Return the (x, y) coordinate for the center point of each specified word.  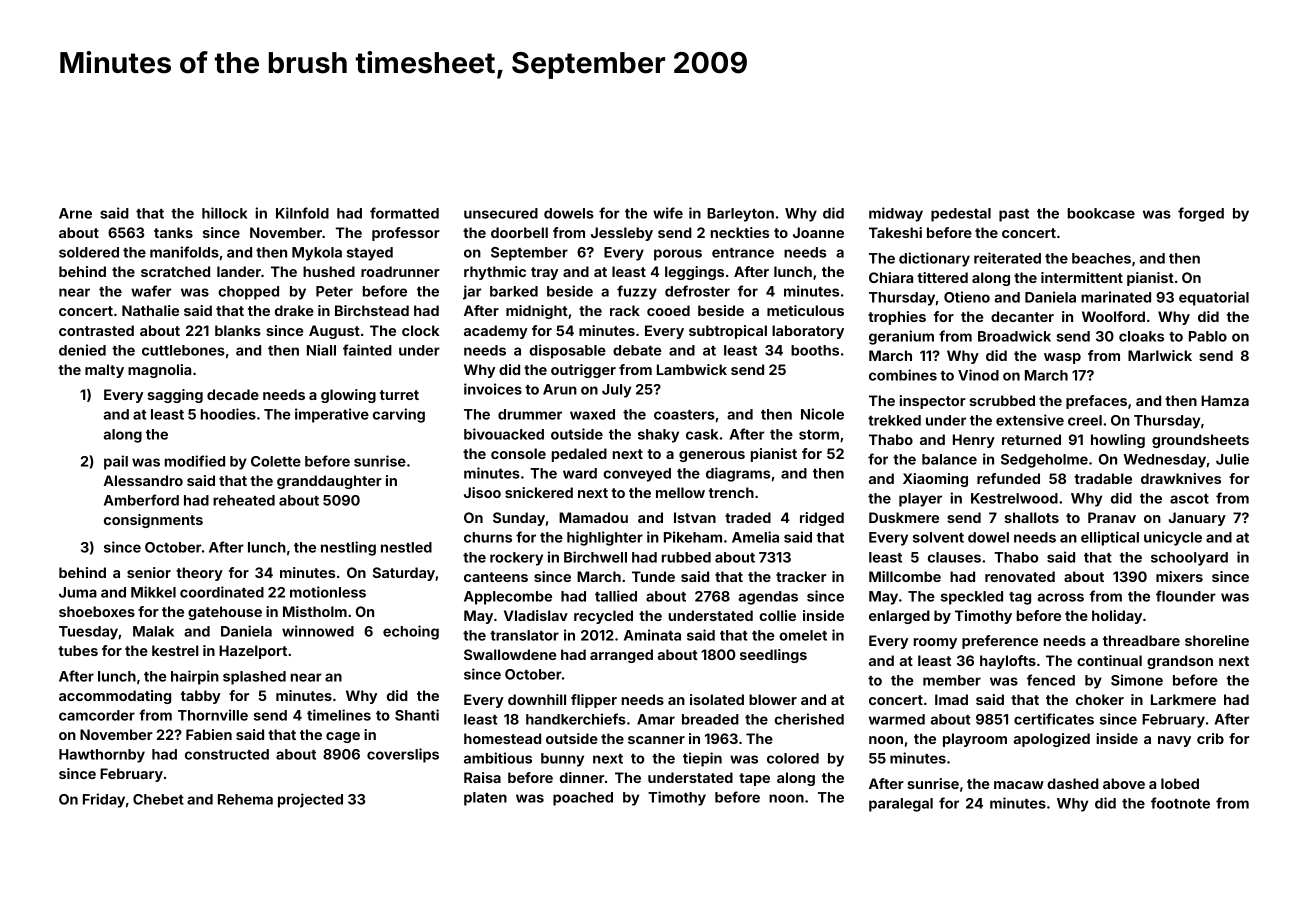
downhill (537, 699)
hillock (224, 213)
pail (116, 462)
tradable (1103, 478)
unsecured (501, 213)
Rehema (245, 799)
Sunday (519, 519)
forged (1201, 214)
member (952, 680)
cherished (809, 719)
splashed (254, 678)
